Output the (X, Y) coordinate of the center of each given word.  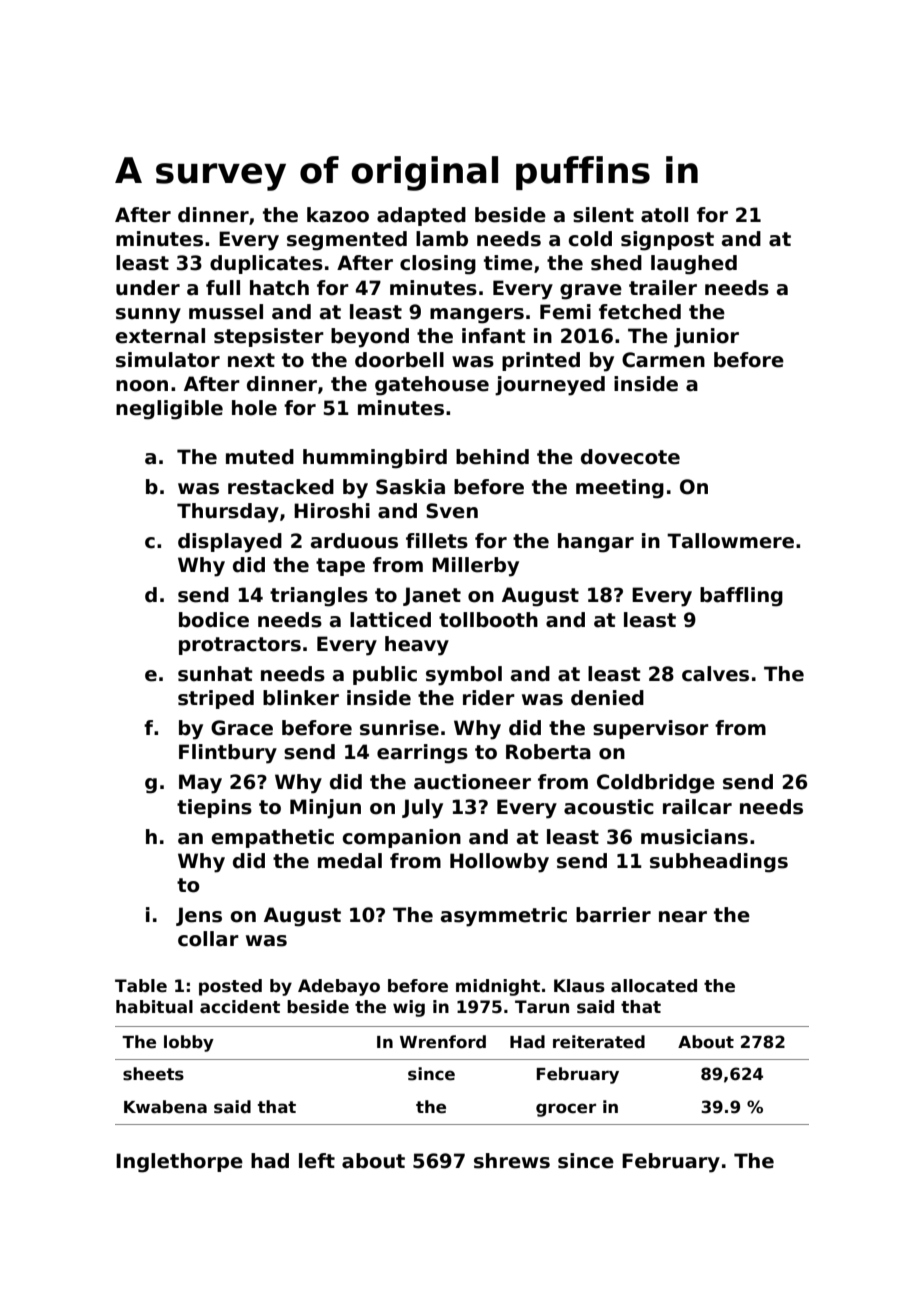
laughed (694, 265)
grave (591, 292)
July (422, 809)
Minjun (325, 809)
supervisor (651, 729)
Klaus (579, 986)
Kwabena (165, 1107)
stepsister (269, 337)
